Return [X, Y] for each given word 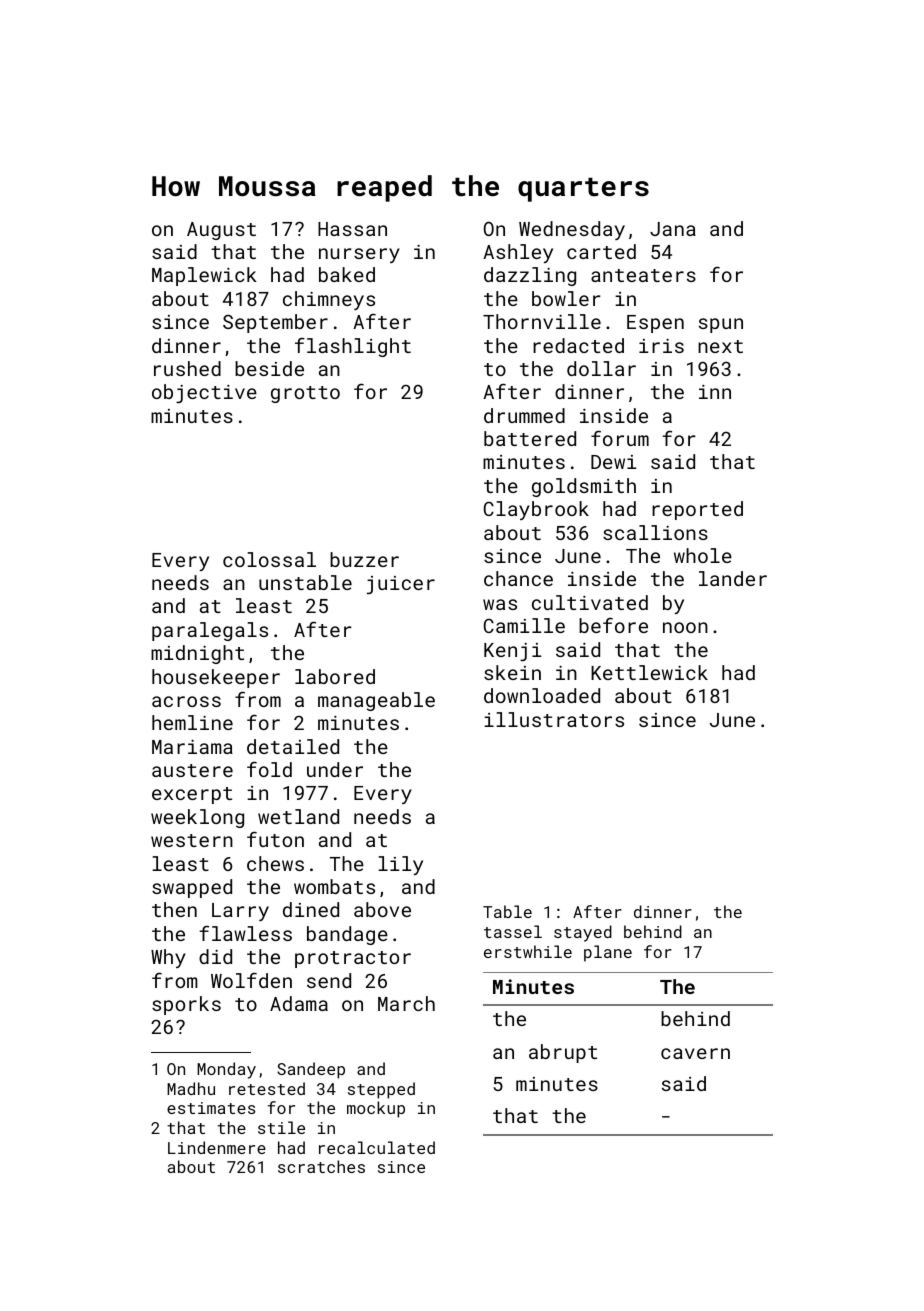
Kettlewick [649, 672]
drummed [524, 415]
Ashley [518, 253]
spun [721, 325]
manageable [376, 701]
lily [400, 865]
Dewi [613, 462]
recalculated [377, 1147]
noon [685, 627]
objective [204, 393]
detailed [293, 746]
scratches [321, 1166]
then [174, 909]
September [275, 323]
